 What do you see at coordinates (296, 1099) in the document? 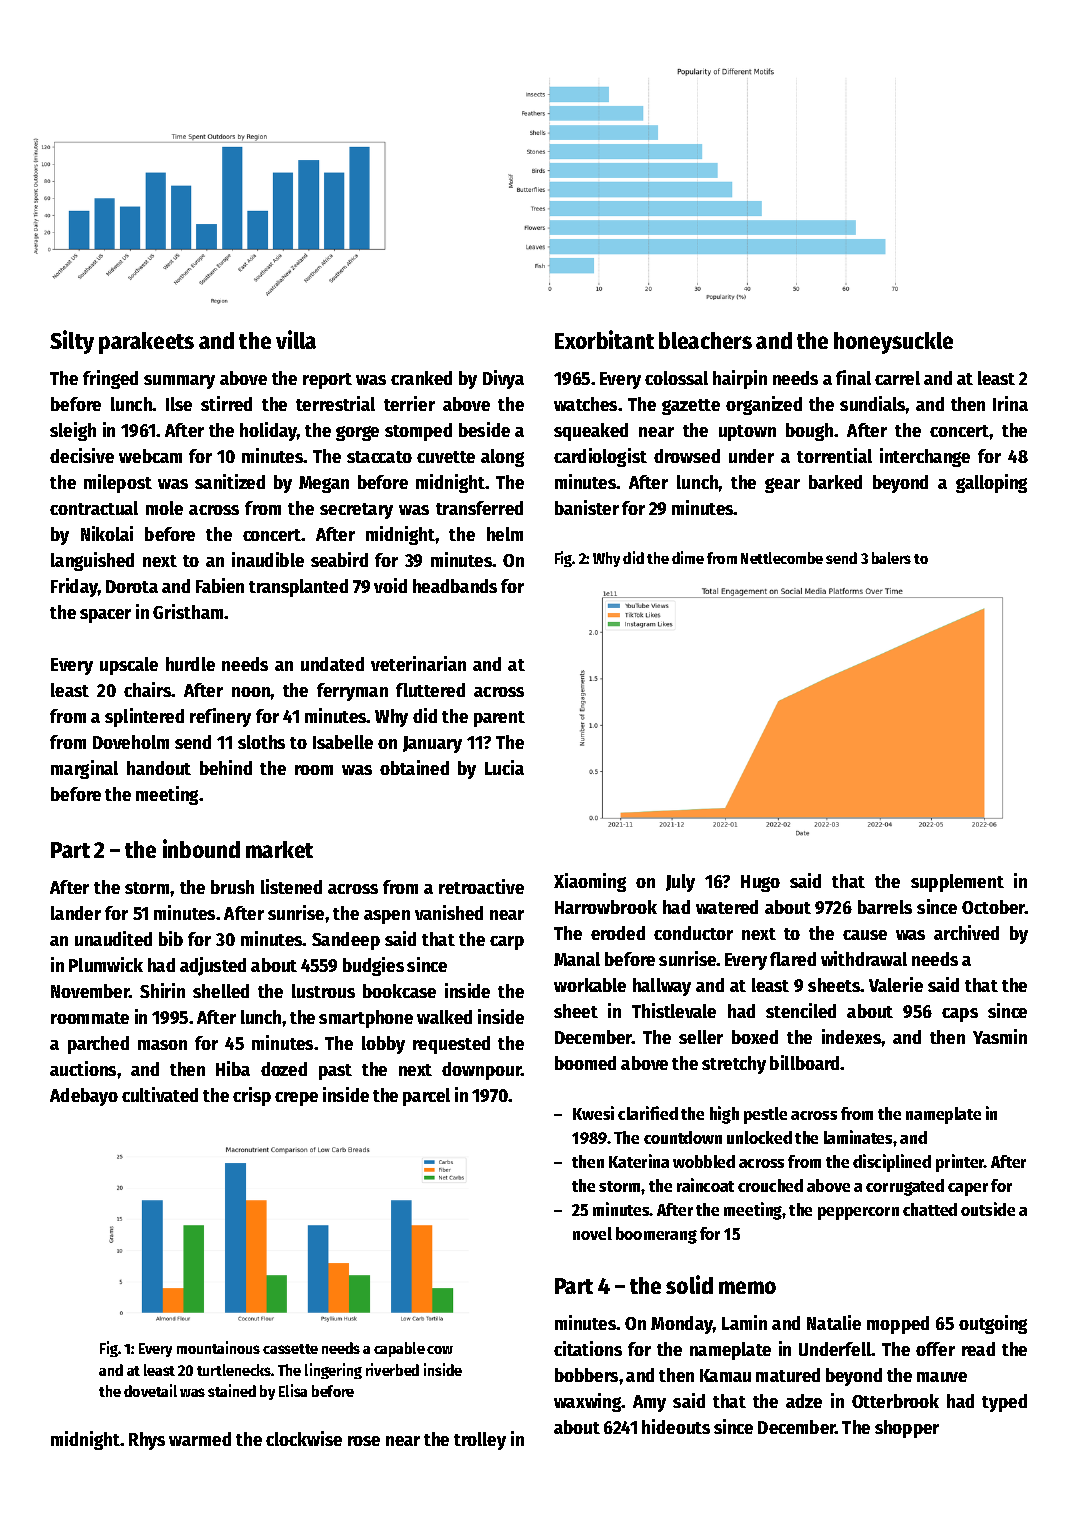
I see `crepe` at bounding box center [296, 1099].
